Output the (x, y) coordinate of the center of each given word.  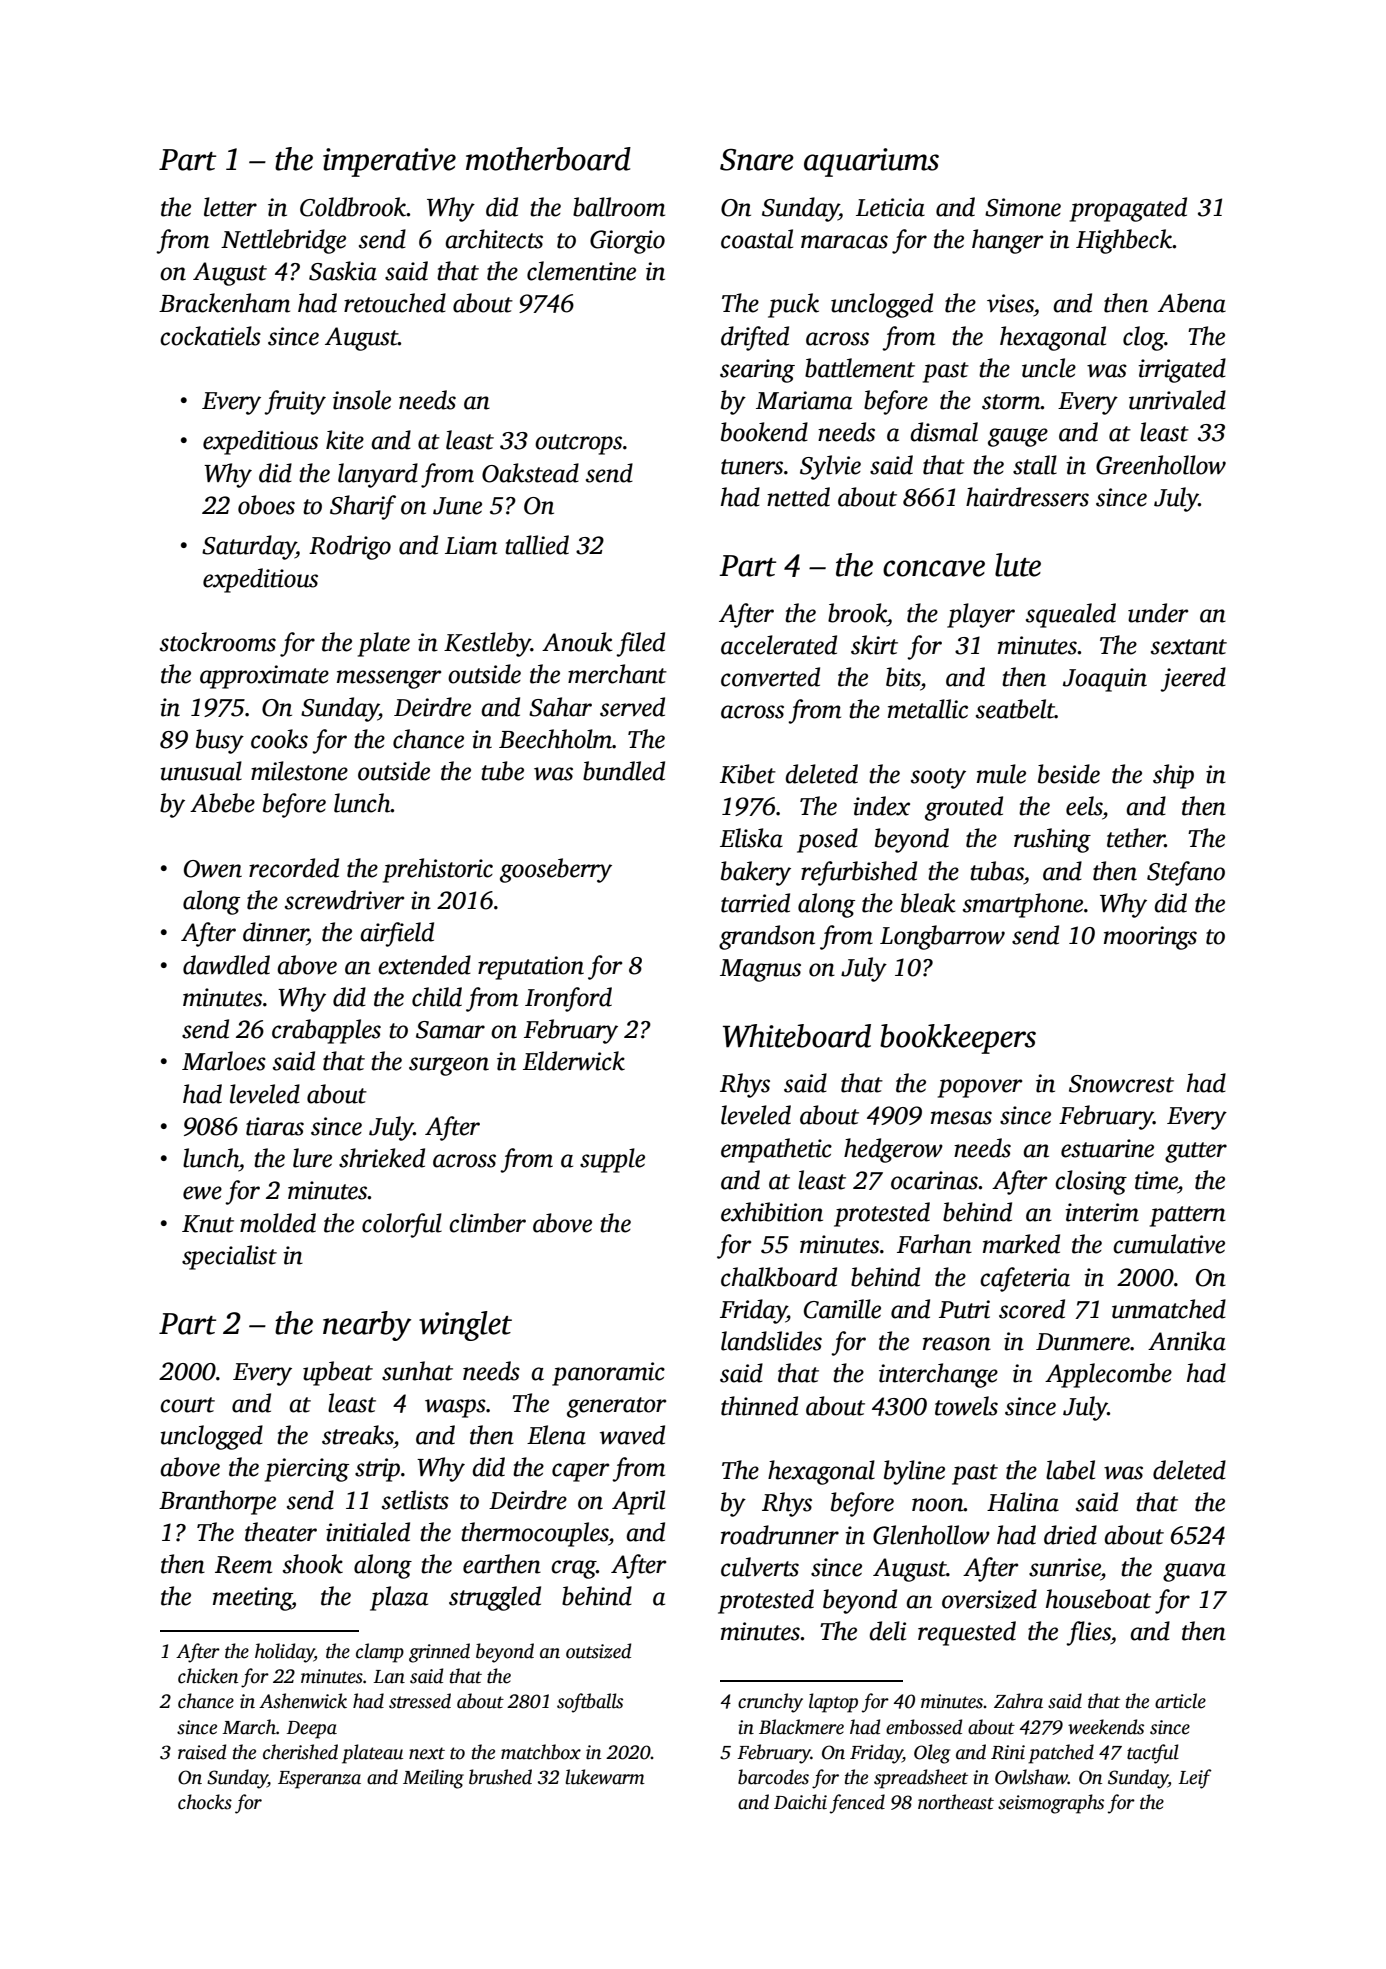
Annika (1187, 1341)
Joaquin (1105, 680)
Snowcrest (1121, 1084)
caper (581, 1472)
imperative (389, 162)
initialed (368, 1532)
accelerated (779, 645)
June (457, 506)
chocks (205, 1802)
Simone (1023, 207)
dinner (275, 932)
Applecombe (1108, 1375)
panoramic (608, 1374)
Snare (757, 160)
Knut (208, 1224)
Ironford (568, 999)
